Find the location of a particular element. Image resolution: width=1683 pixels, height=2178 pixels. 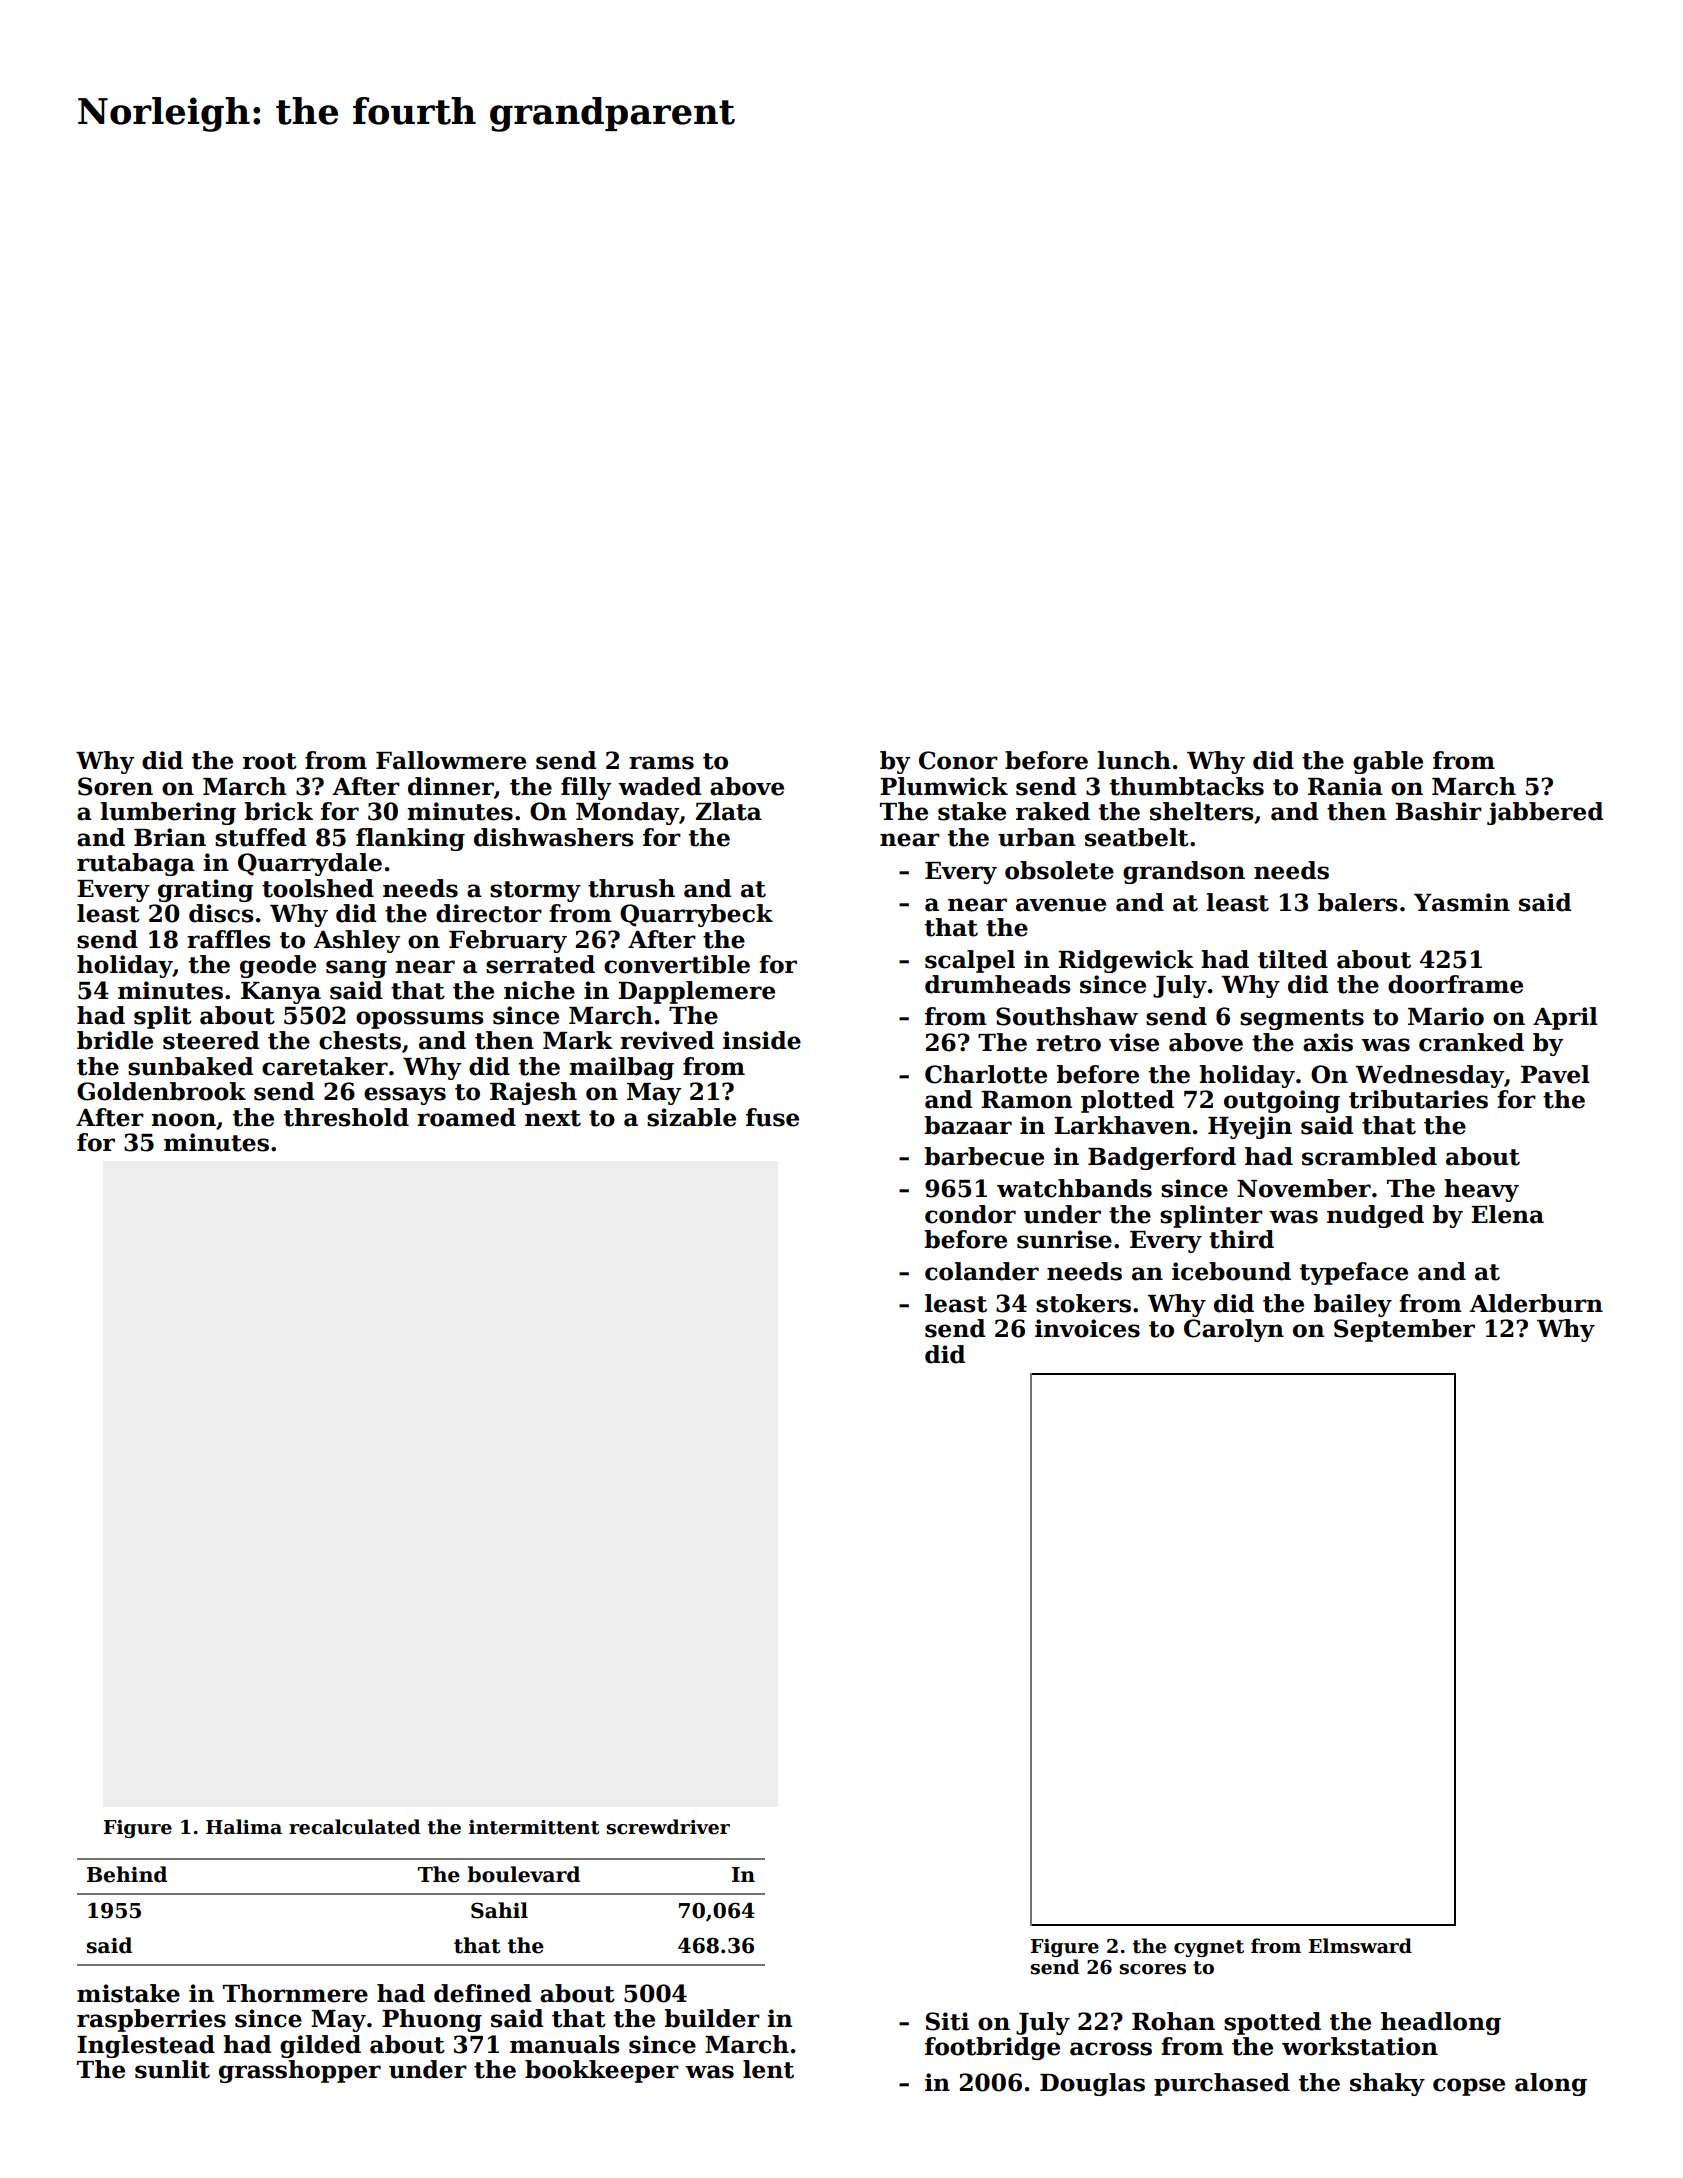

noon is located at coordinates (183, 1120).
